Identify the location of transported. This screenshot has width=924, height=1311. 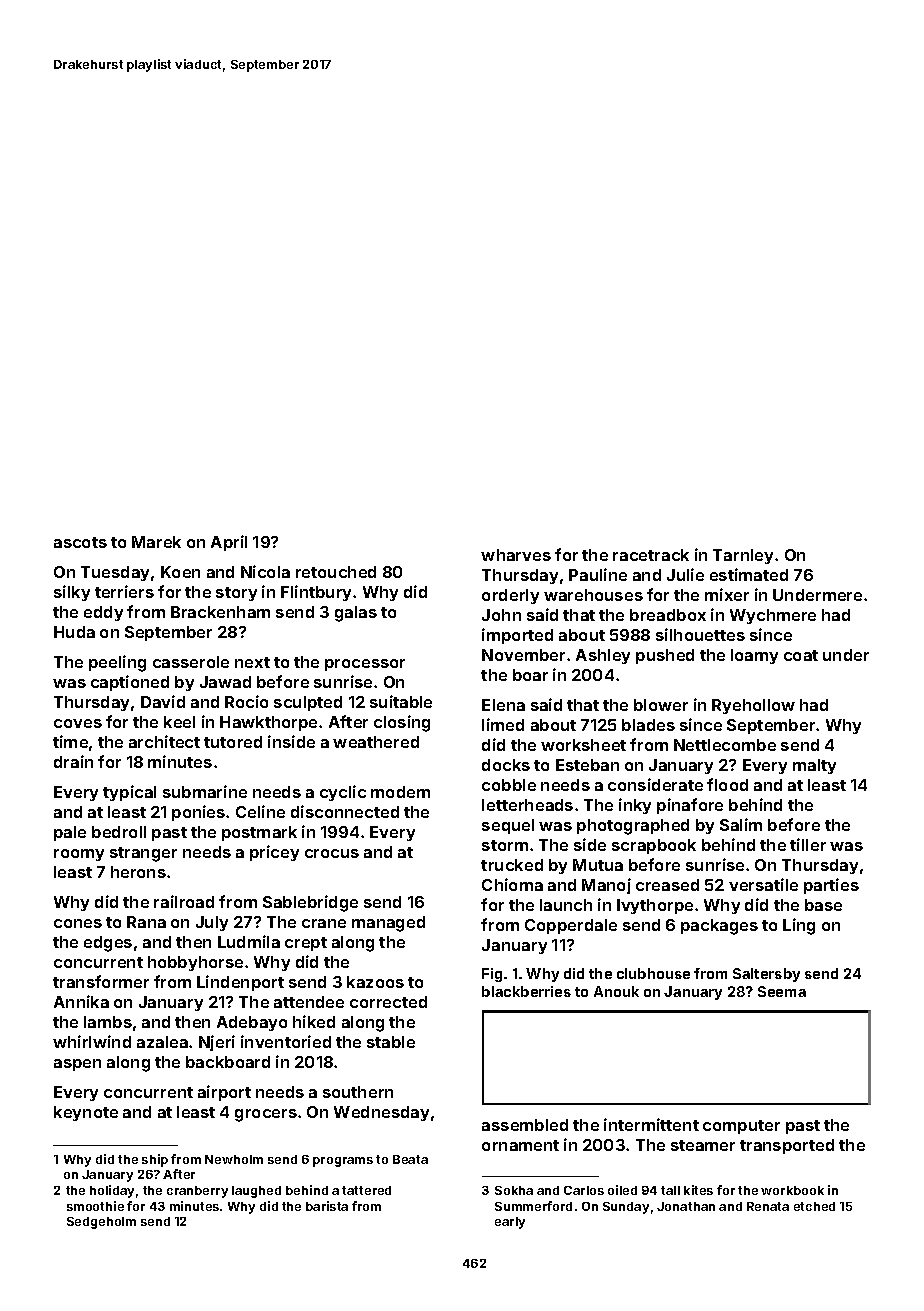
(787, 1146).
